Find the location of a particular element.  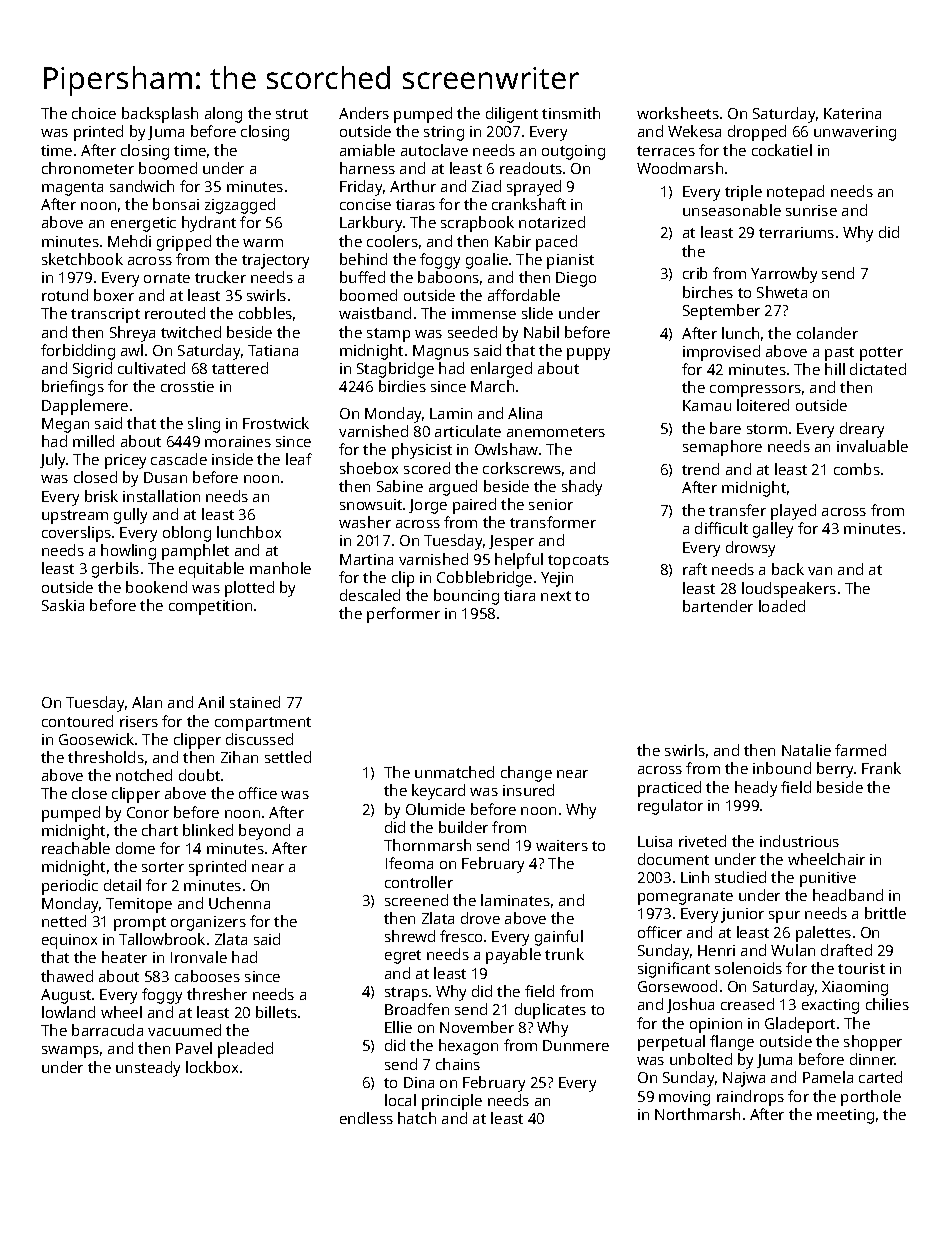

Katerina is located at coordinates (852, 113).
